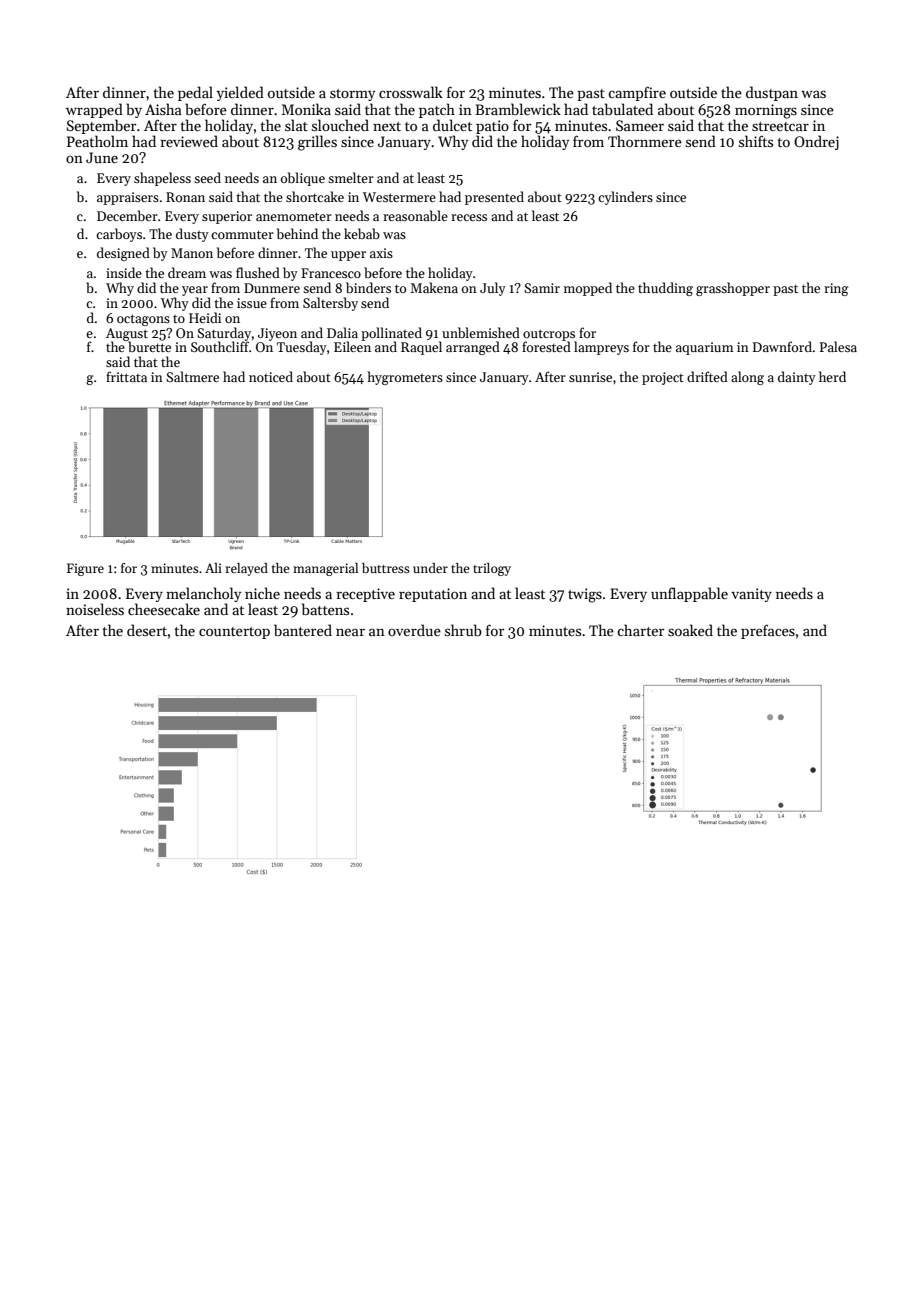  What do you see at coordinates (147, 630) in the screenshot?
I see `desert` at bounding box center [147, 630].
